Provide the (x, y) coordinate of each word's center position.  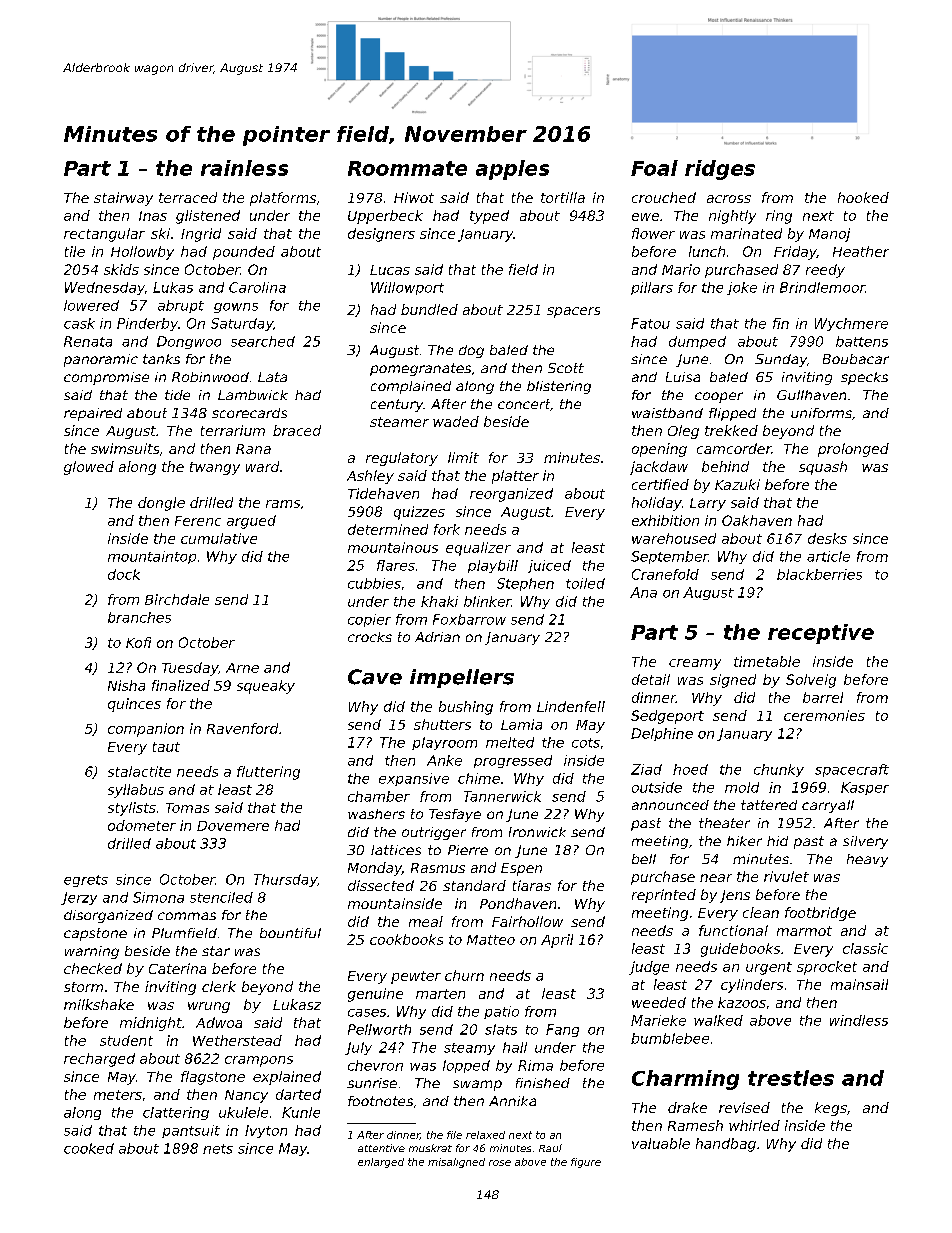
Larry (708, 504)
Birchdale (177, 599)
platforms (283, 199)
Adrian (437, 637)
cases (367, 1013)
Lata (272, 377)
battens (862, 341)
